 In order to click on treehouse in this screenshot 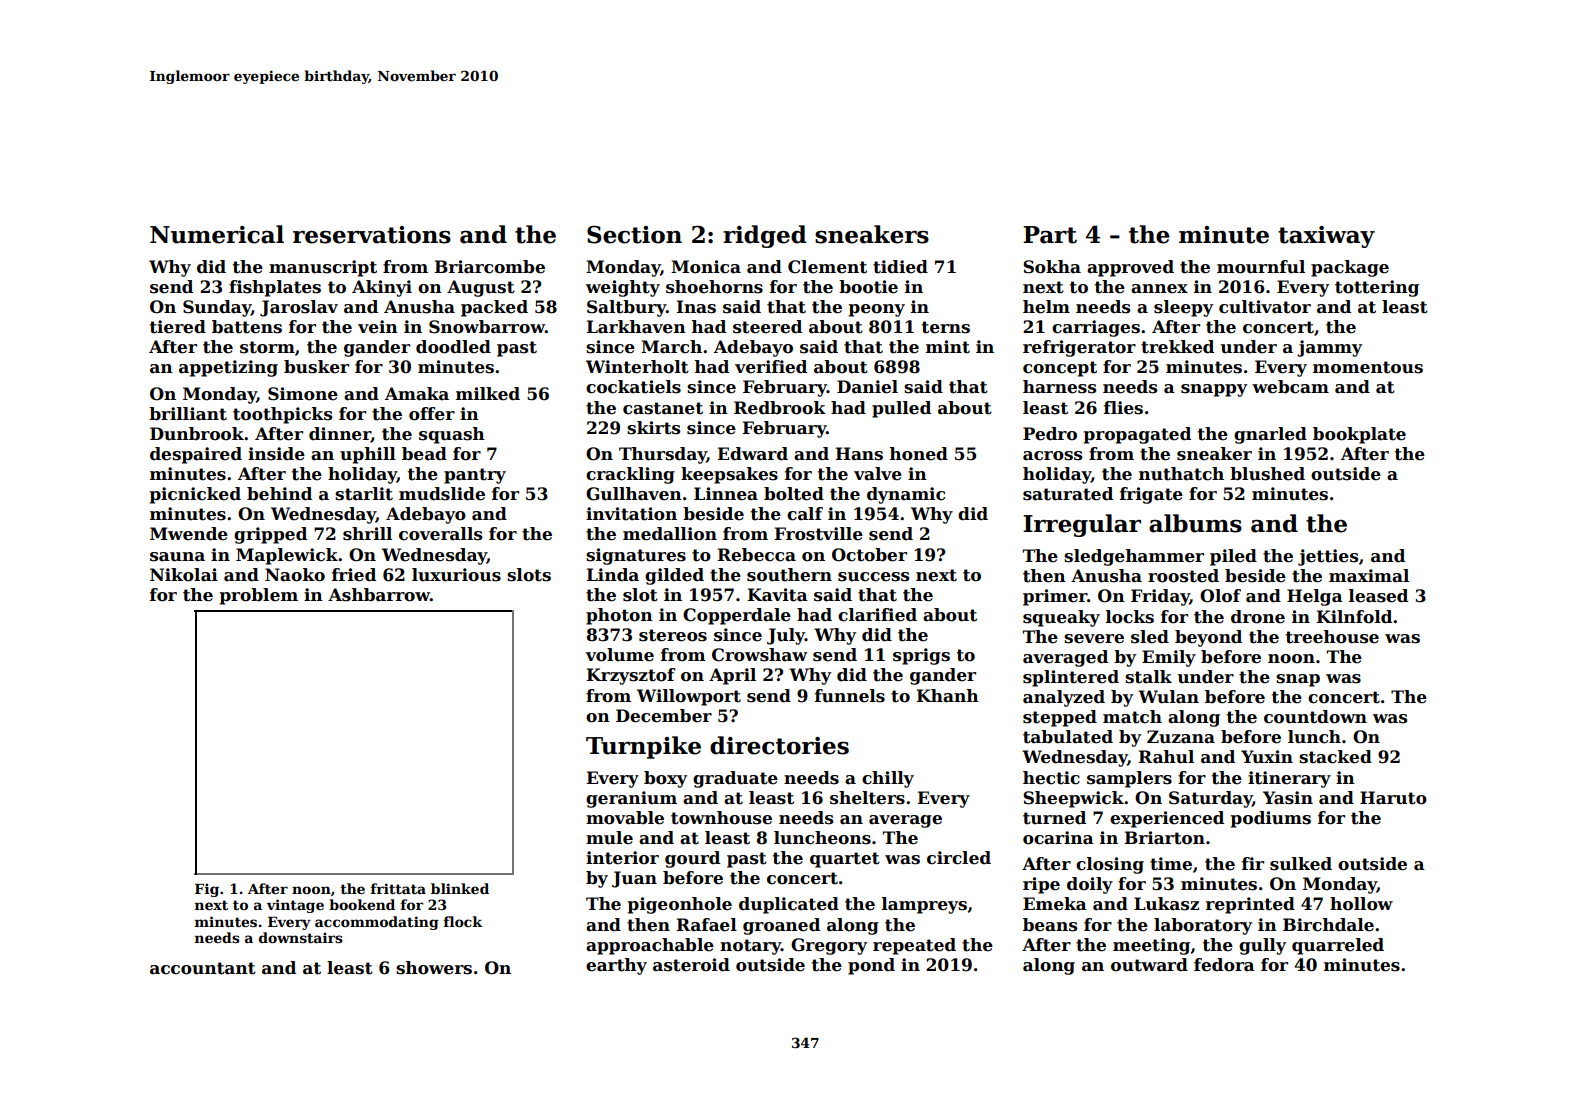, I will do `click(1332, 637)`.
